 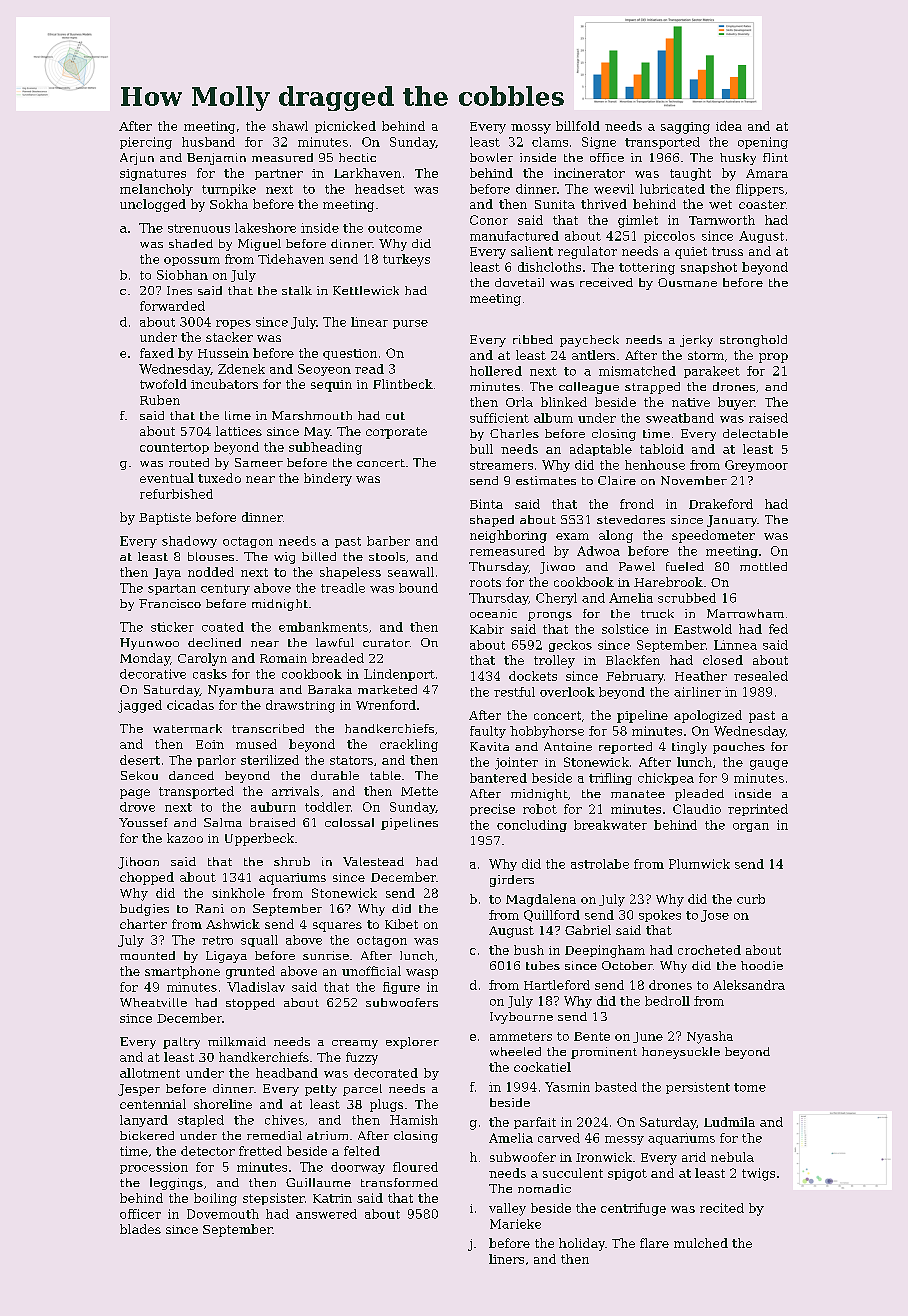 I want to click on album, so click(x=553, y=418).
